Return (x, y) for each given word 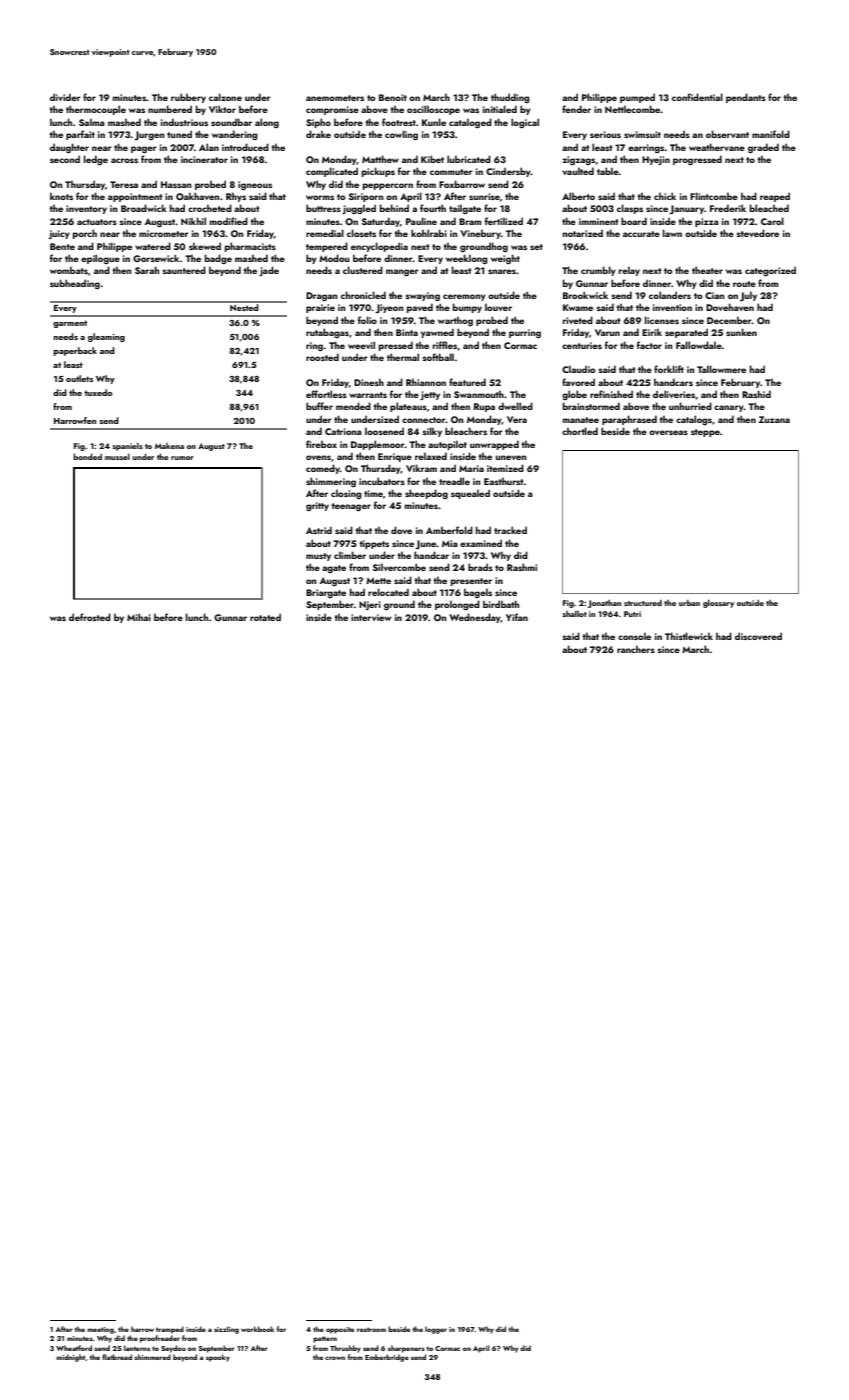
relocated (388, 592)
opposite (340, 1330)
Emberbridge (387, 1358)
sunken (741, 332)
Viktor (222, 109)
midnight (71, 1358)
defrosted (90, 617)
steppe (705, 433)
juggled (359, 209)
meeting (100, 1330)
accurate (641, 234)
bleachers (466, 431)
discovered (758, 636)
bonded (87, 456)
